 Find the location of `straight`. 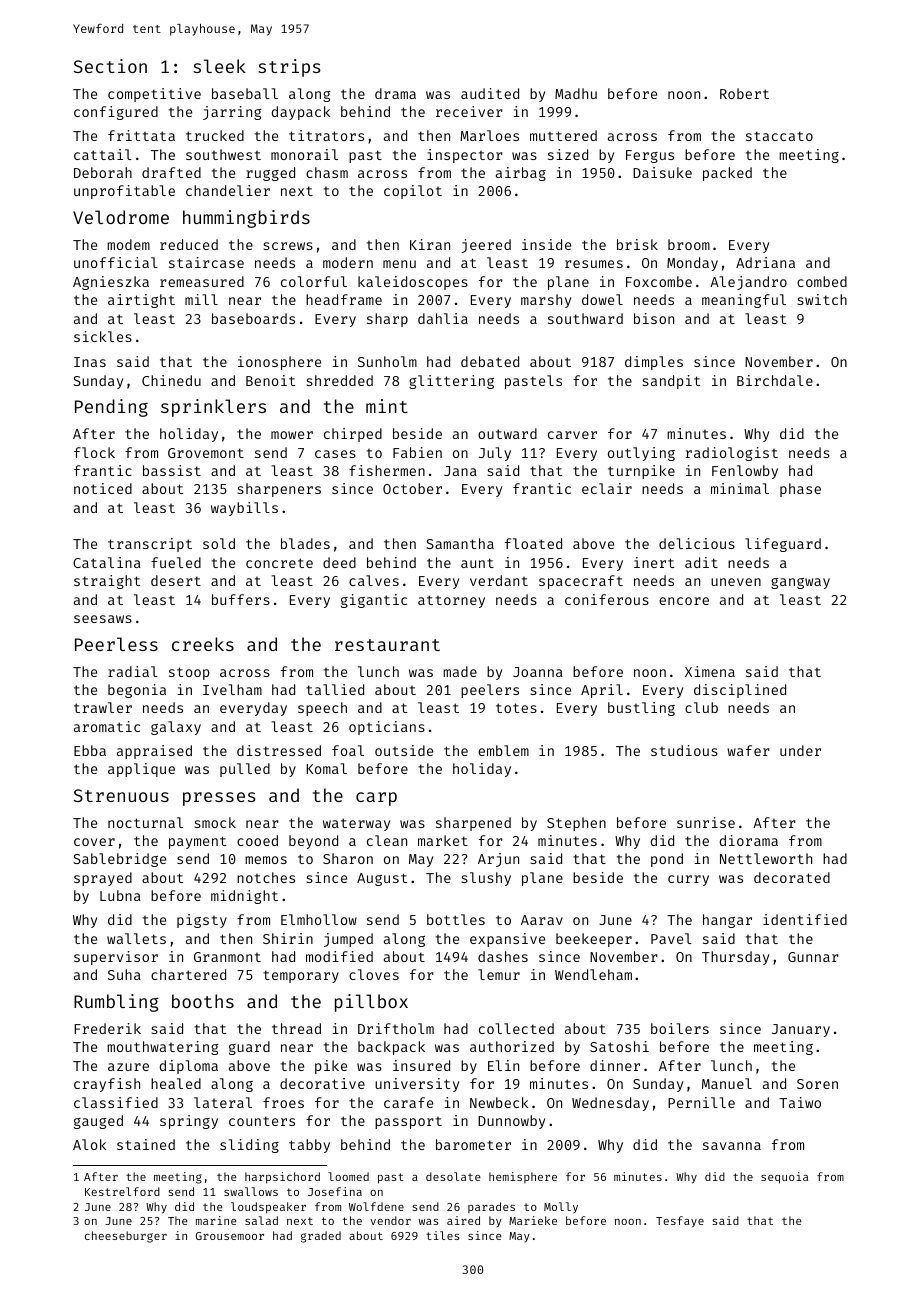

straight is located at coordinates (107, 582).
